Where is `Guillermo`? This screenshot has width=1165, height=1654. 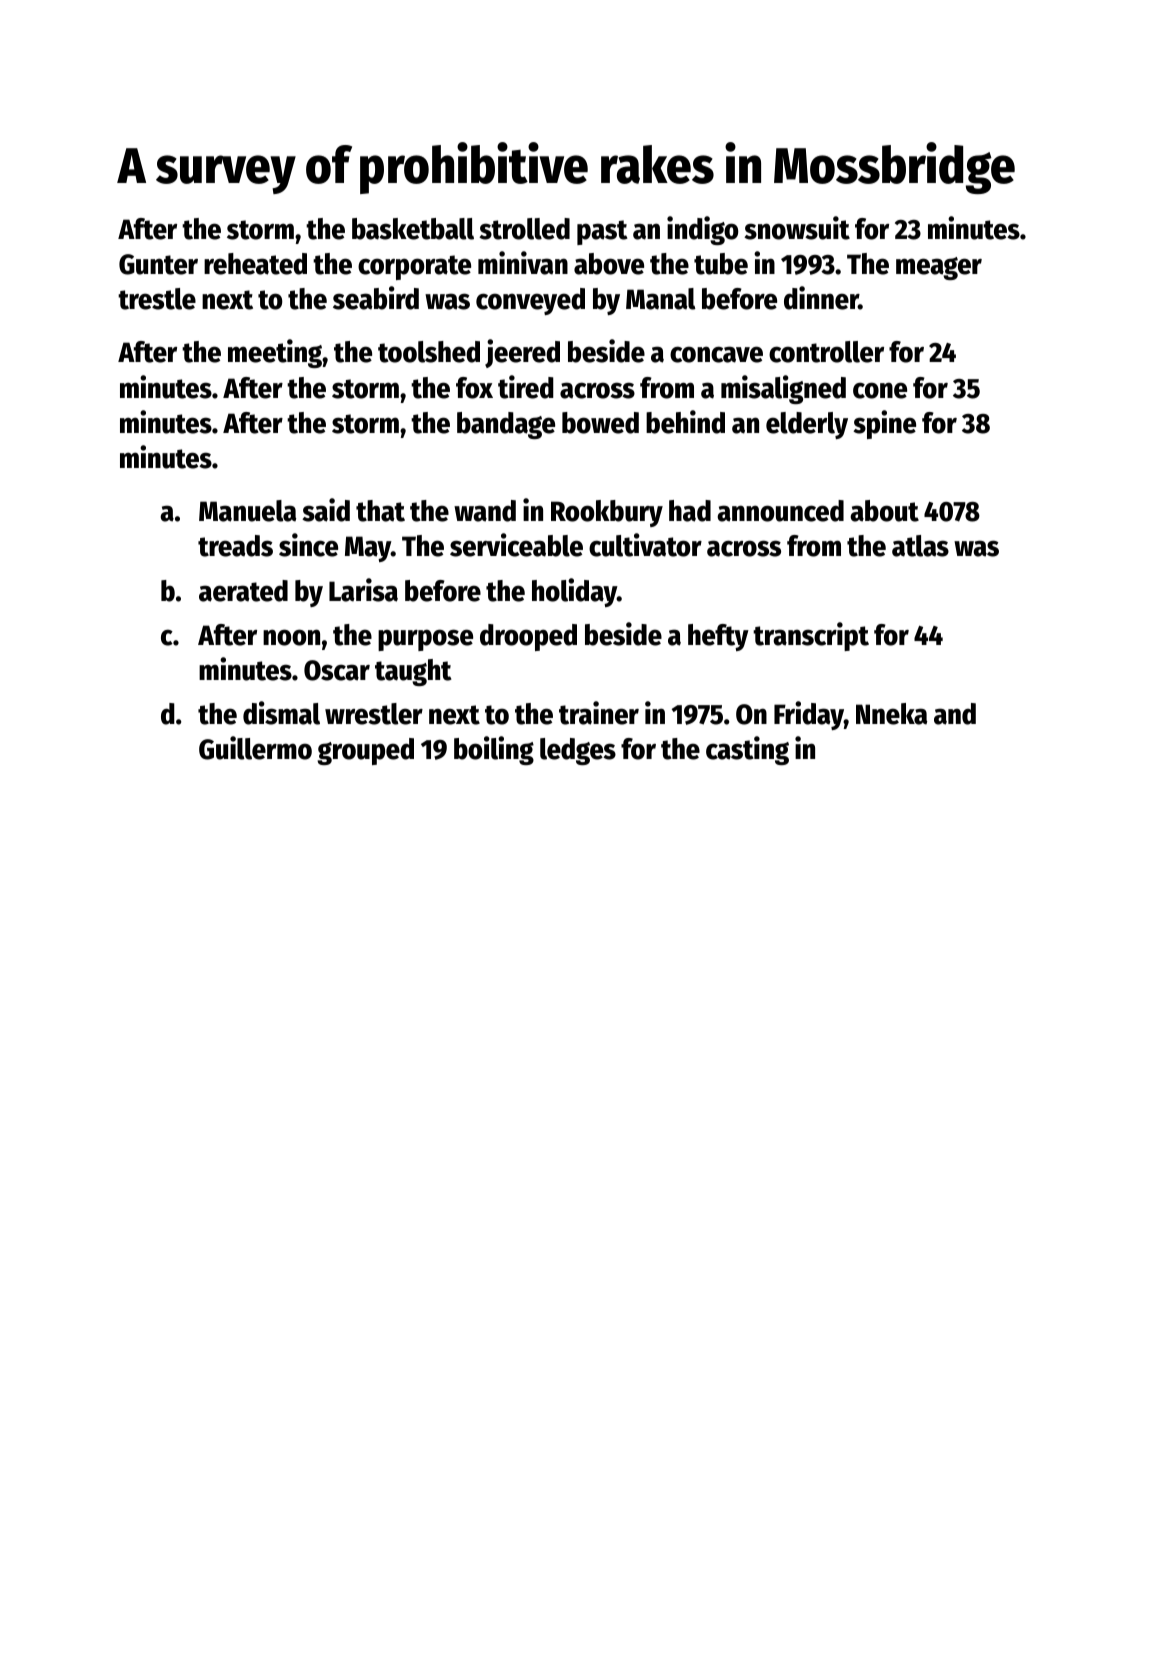 Guillermo is located at coordinates (255, 748).
